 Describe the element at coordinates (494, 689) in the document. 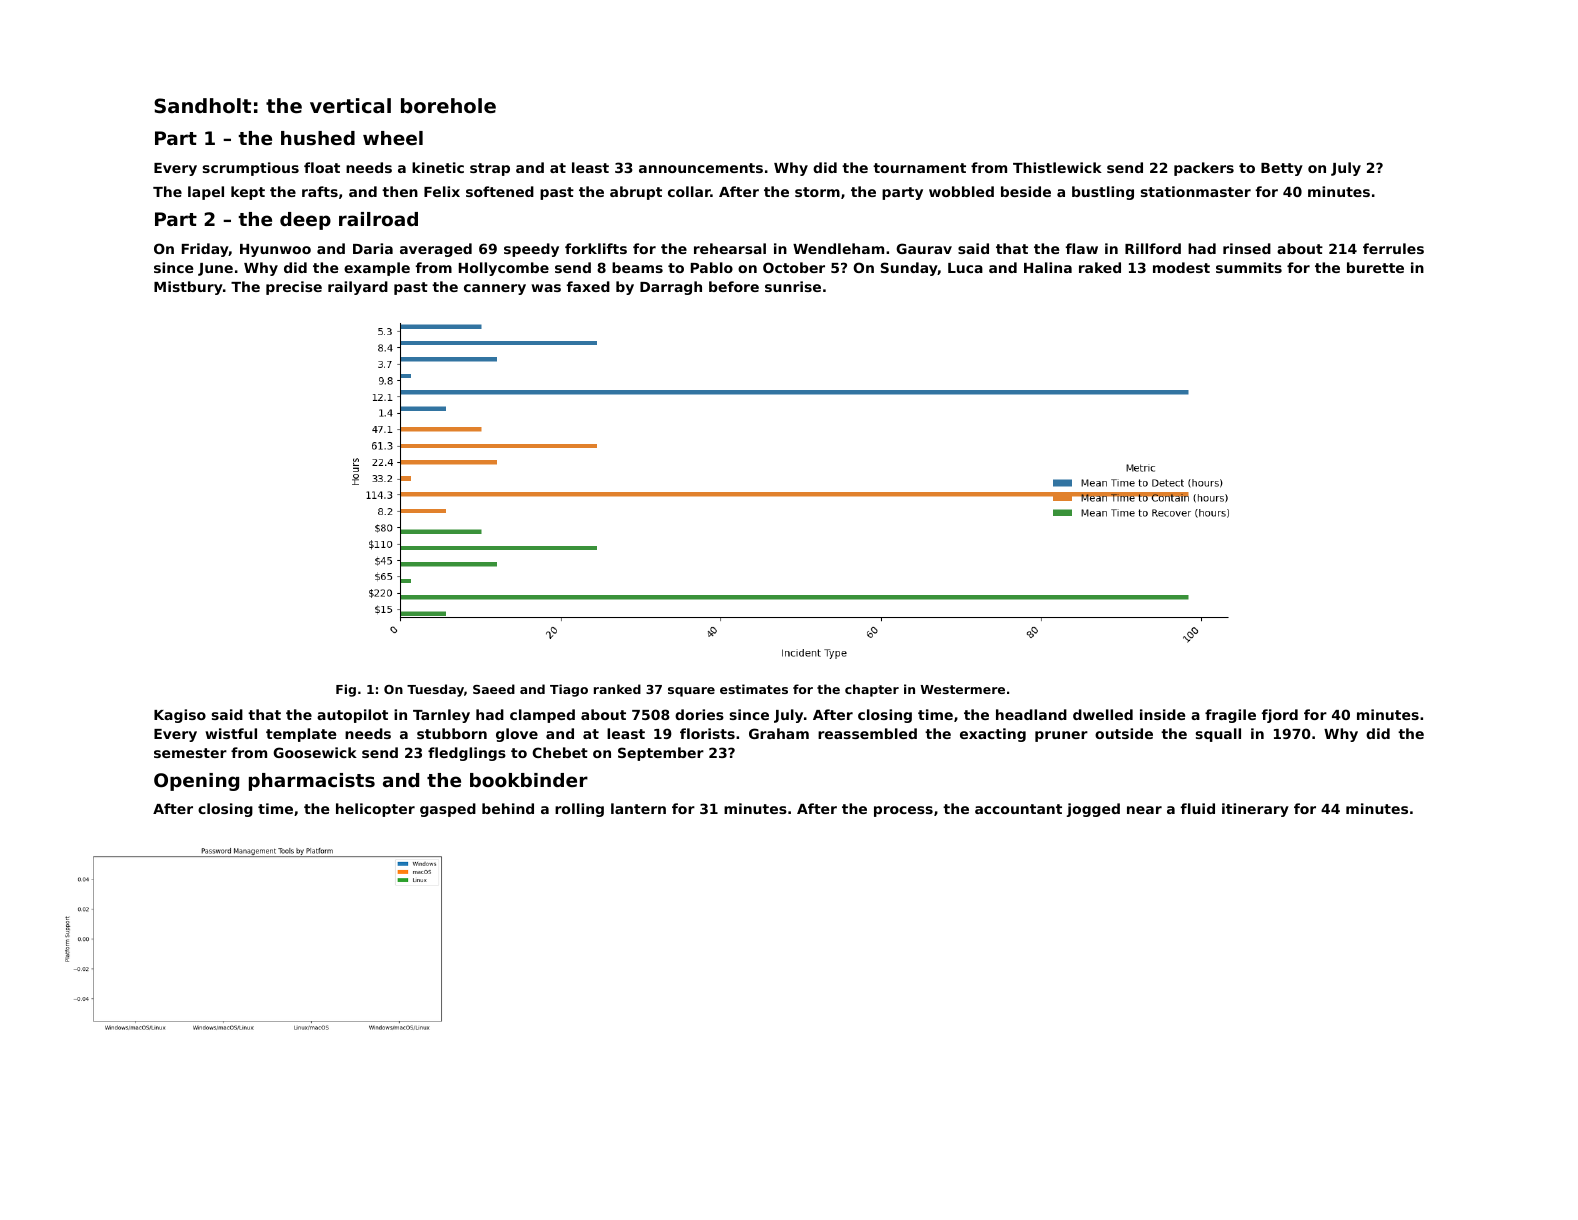

I see `Saeed` at that location.
